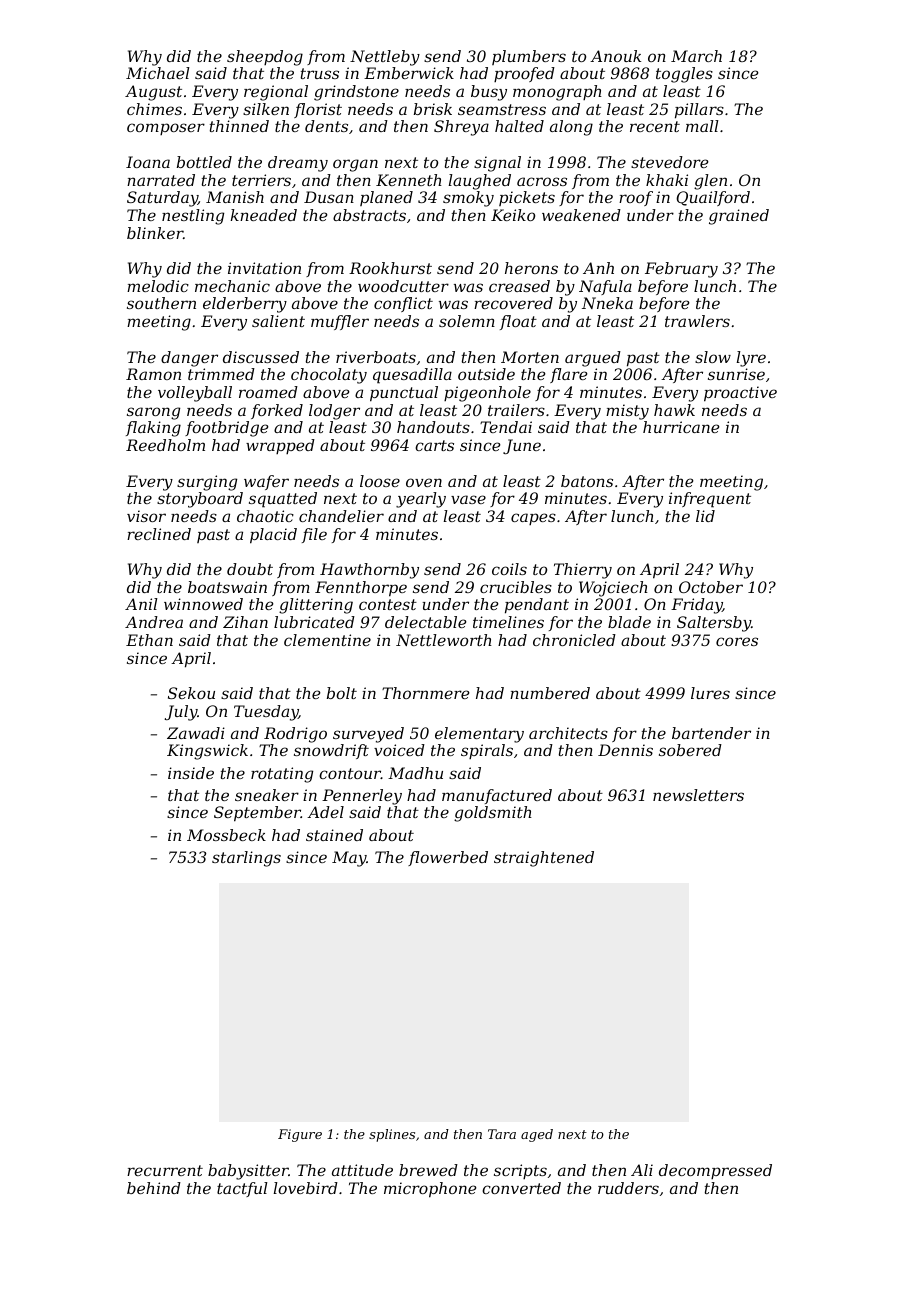 Image resolution: width=908 pixels, height=1316 pixels. I want to click on starlings, so click(246, 859).
